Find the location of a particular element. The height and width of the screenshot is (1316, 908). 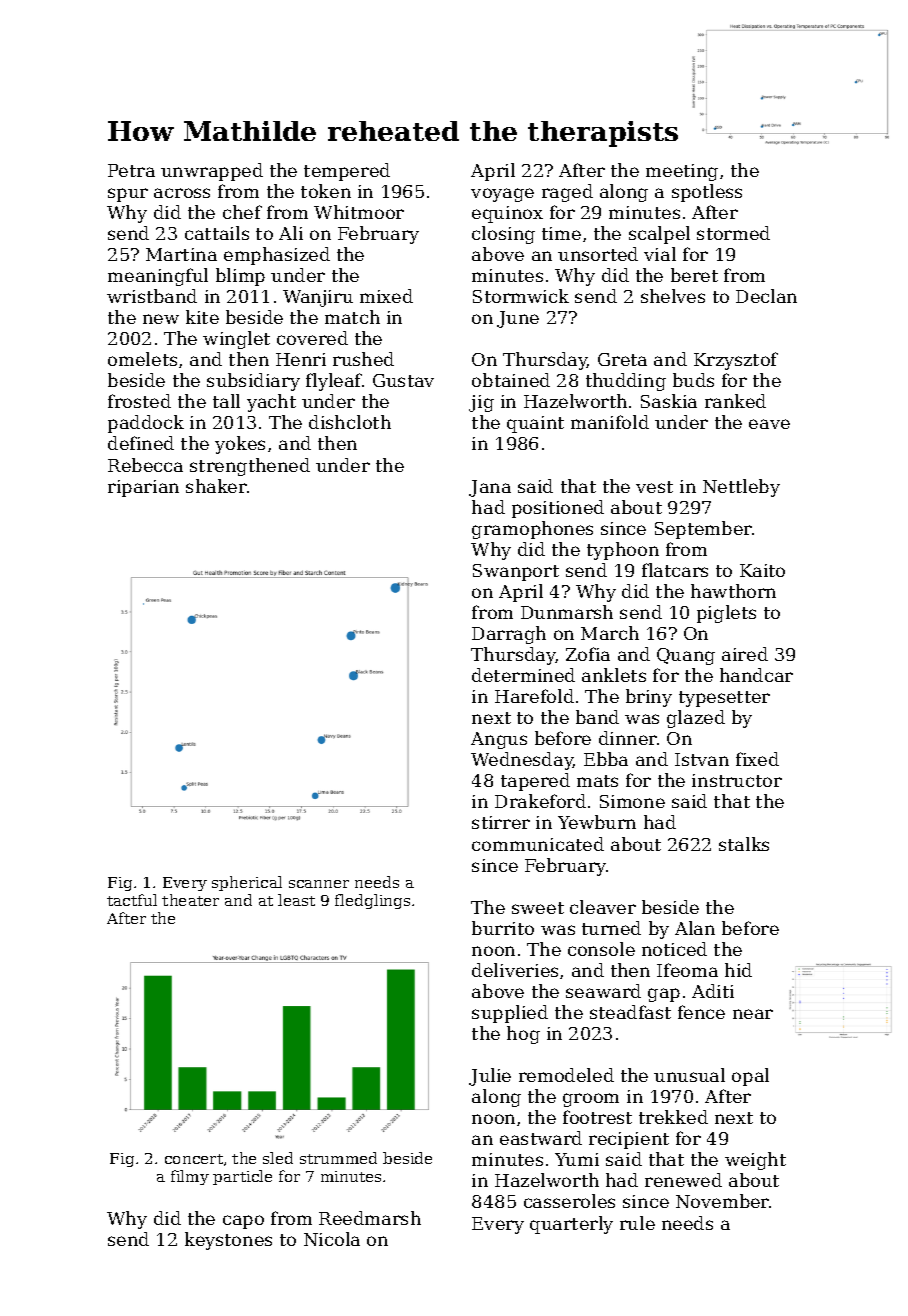

riparian is located at coordinates (143, 488).
